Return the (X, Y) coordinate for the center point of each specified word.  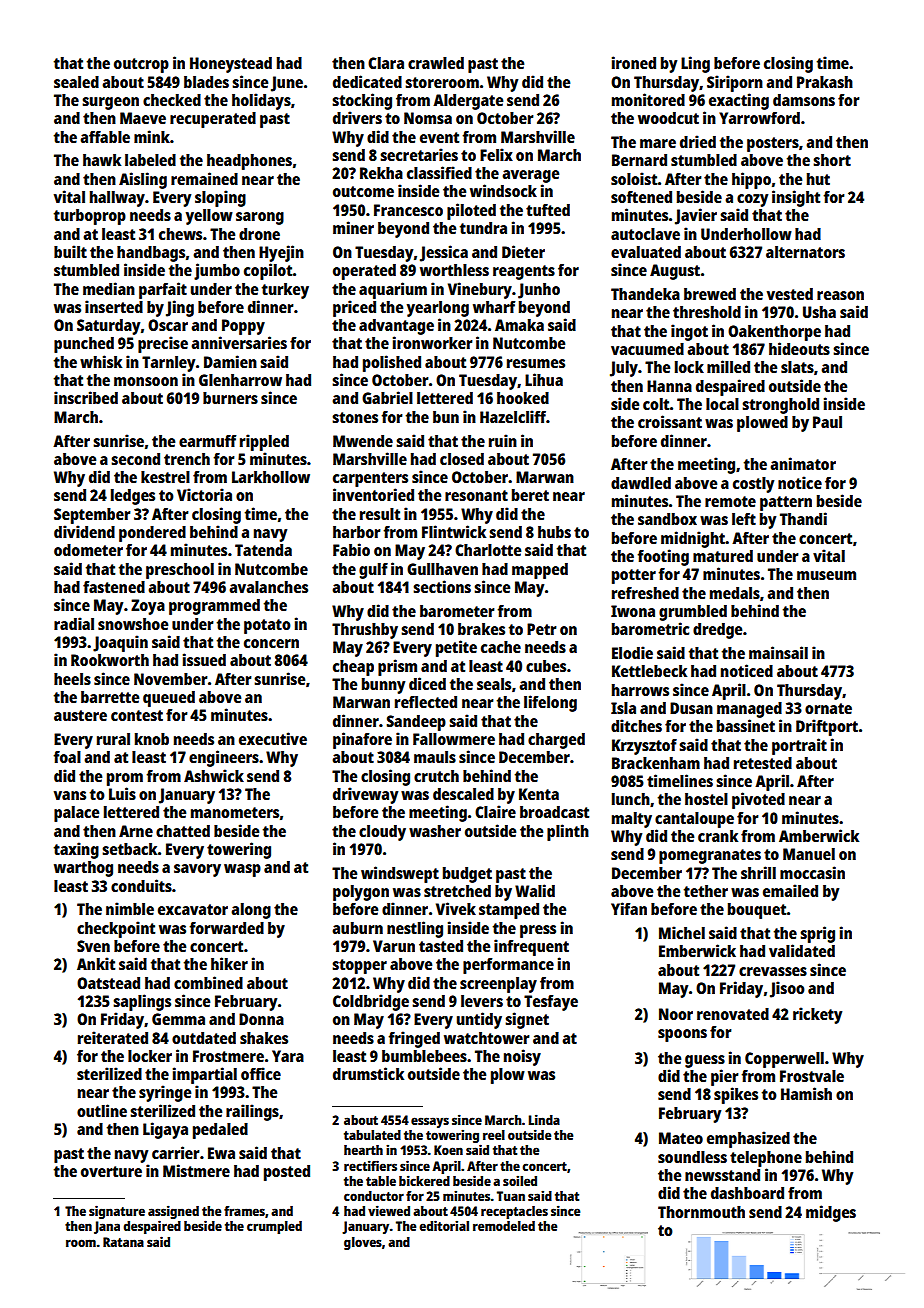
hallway (117, 199)
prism (397, 667)
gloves (363, 1243)
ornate (828, 708)
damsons (804, 100)
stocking (362, 101)
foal (67, 757)
